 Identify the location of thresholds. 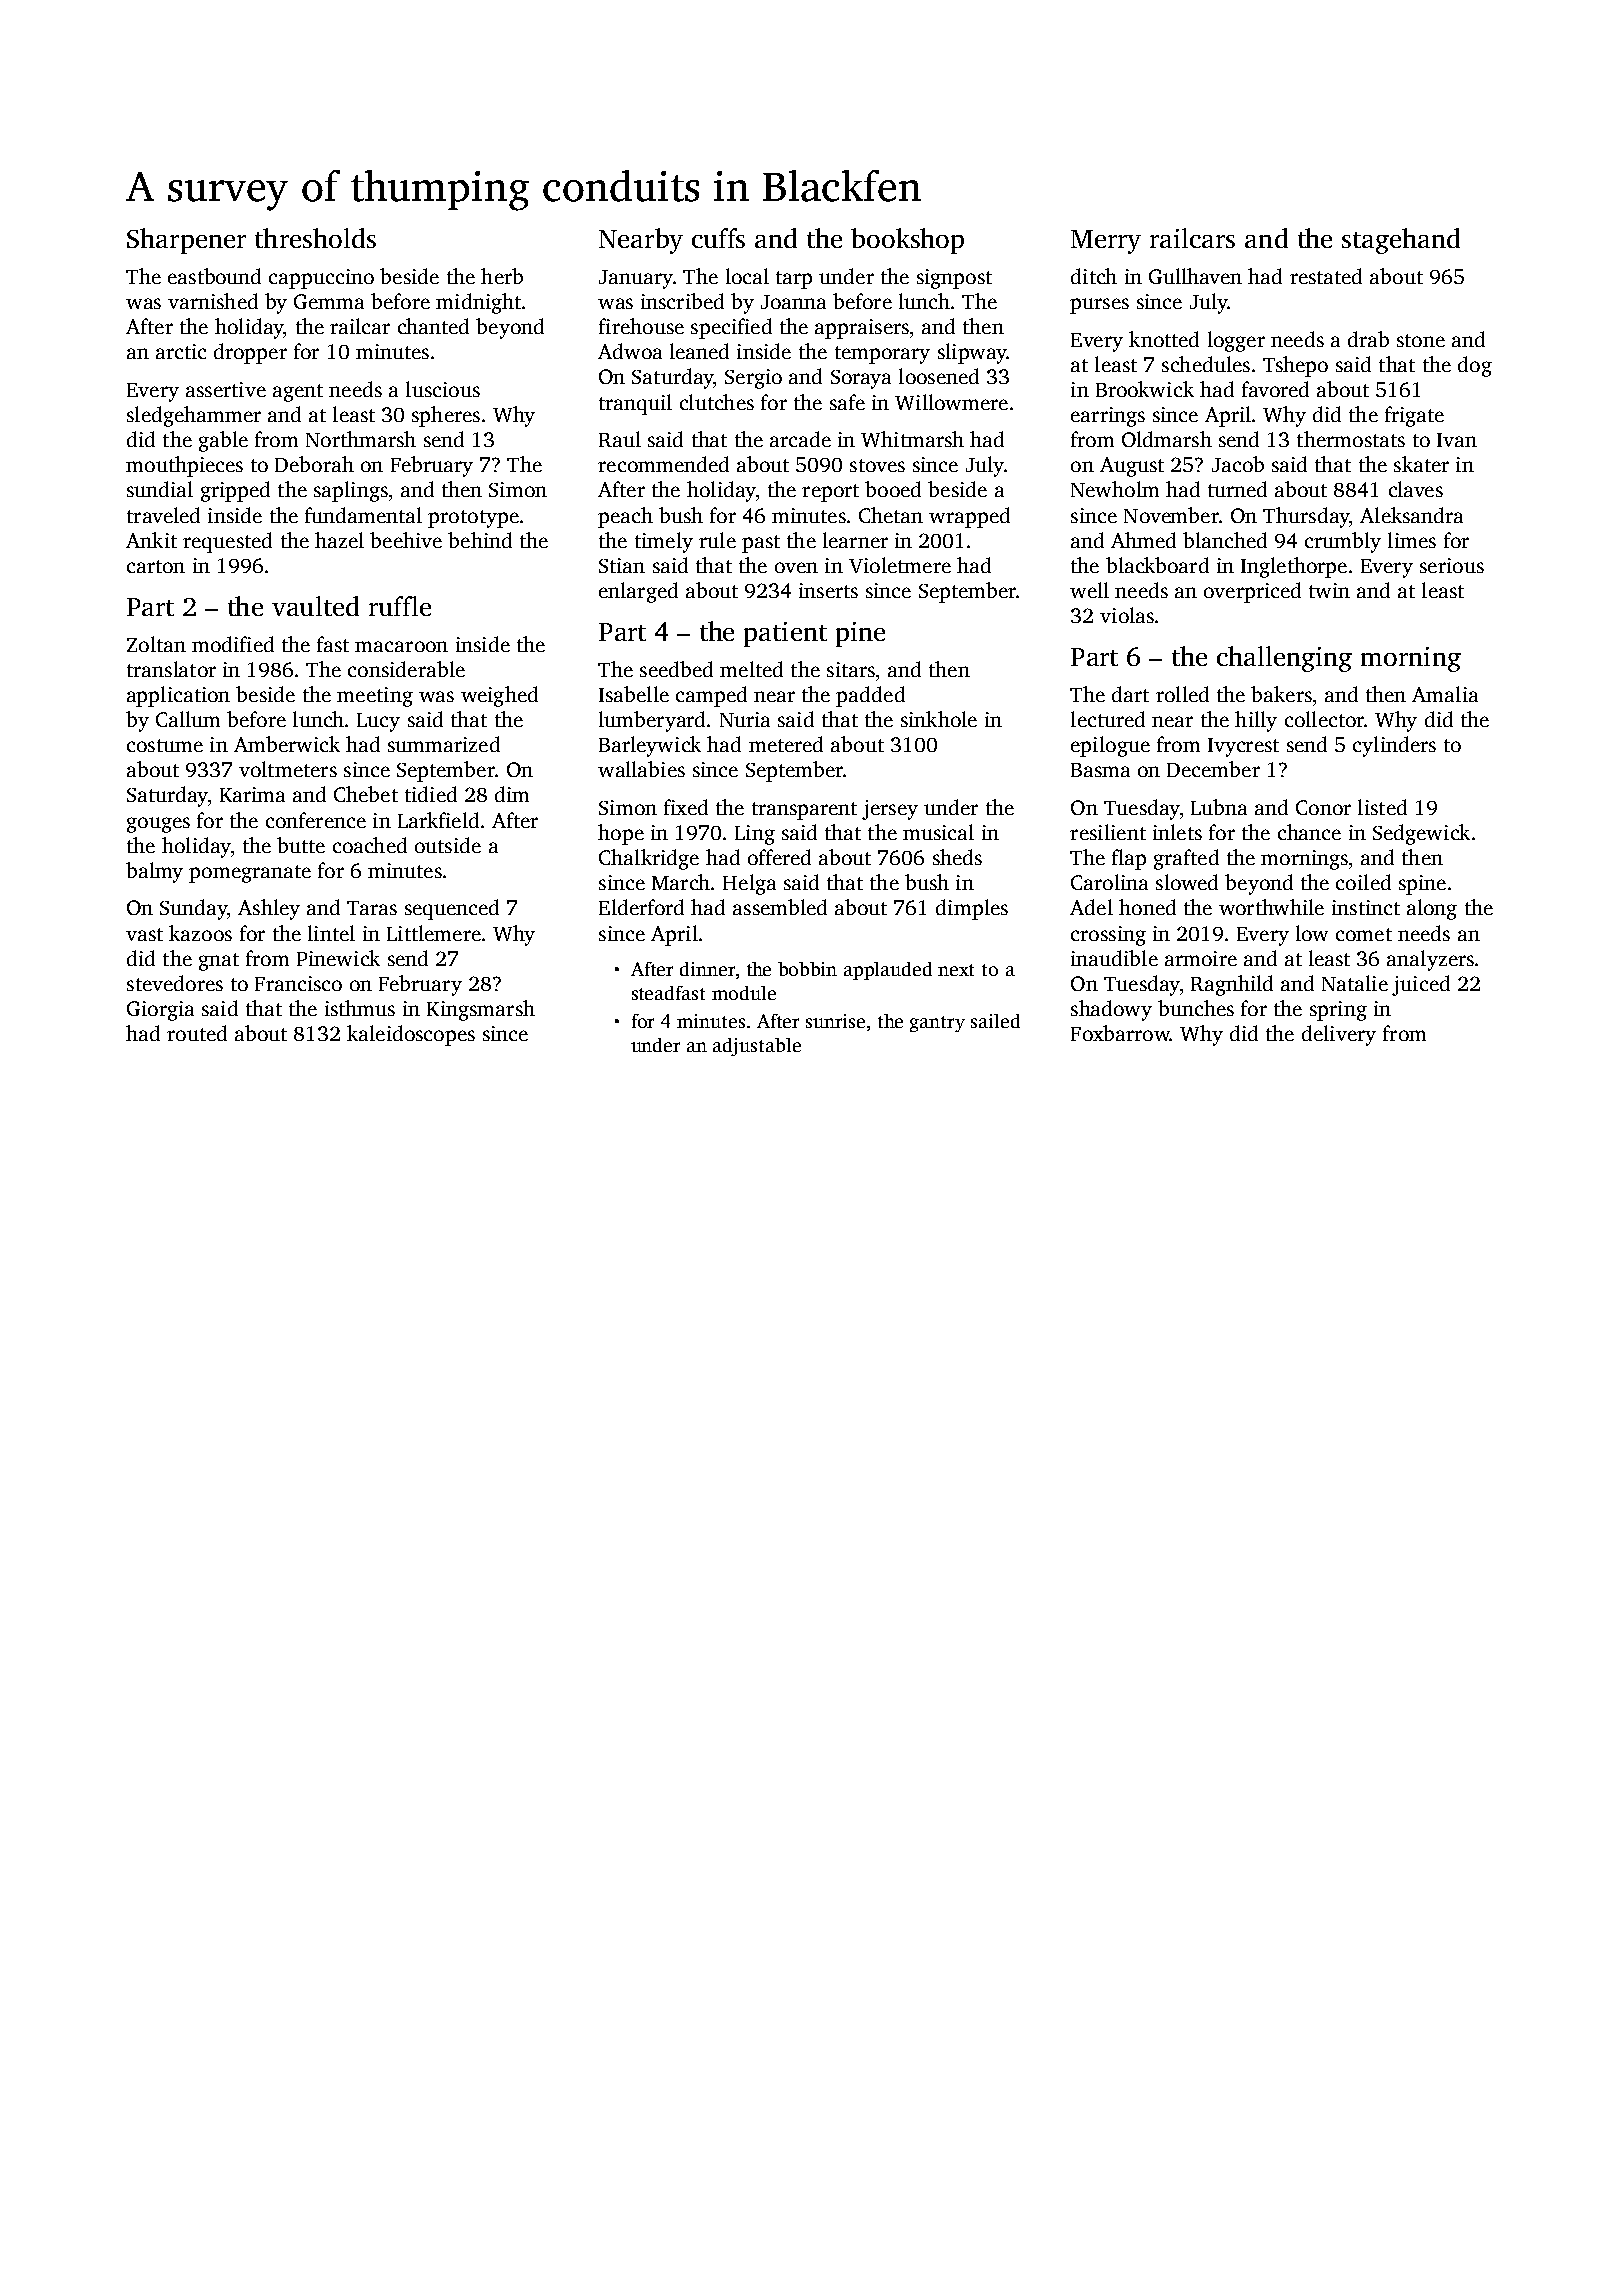
(315, 238).
